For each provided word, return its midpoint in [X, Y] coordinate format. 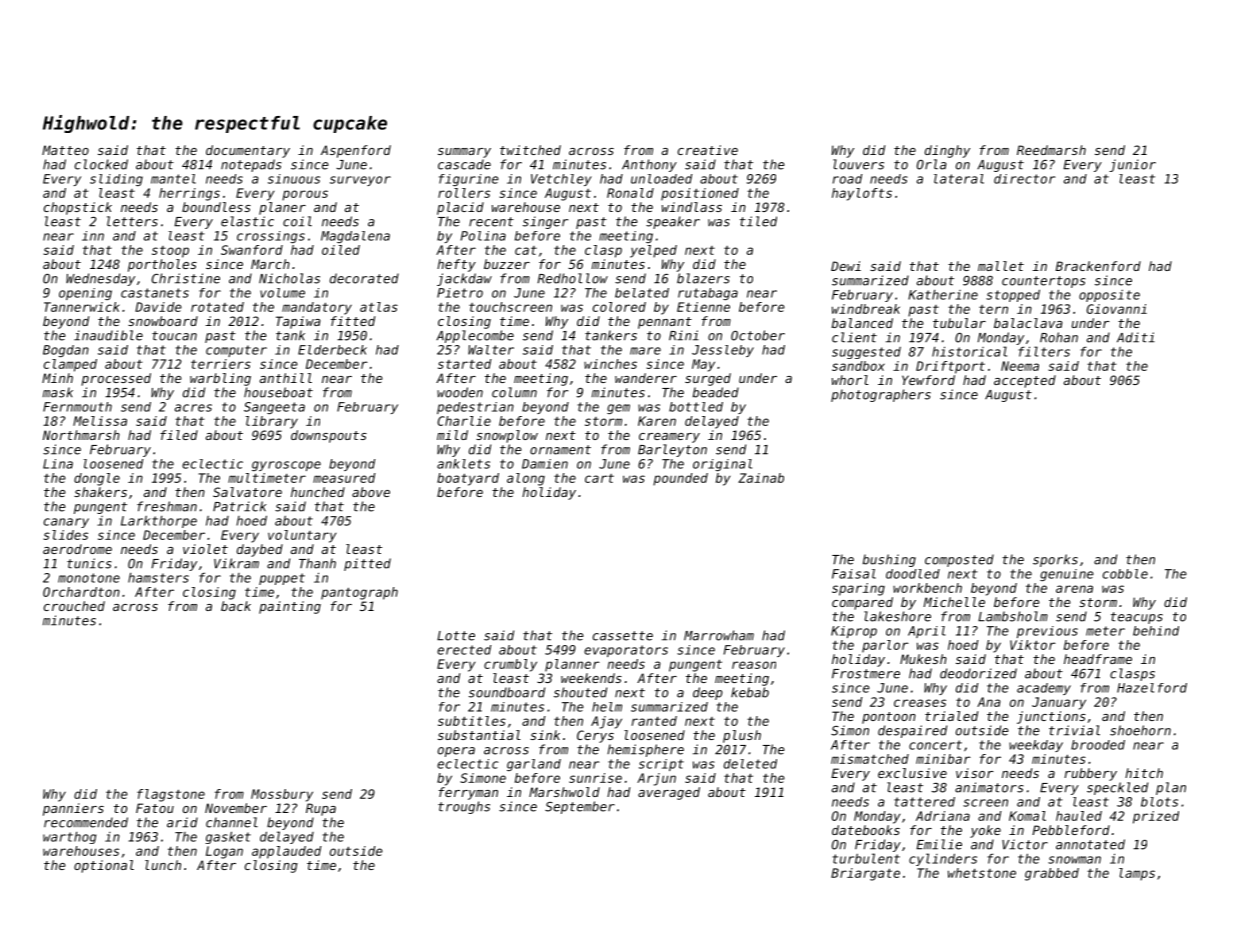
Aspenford [356, 151]
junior [1132, 165]
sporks [1055, 560]
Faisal [854, 574]
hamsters [158, 578]
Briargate [865, 874]
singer [545, 222]
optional [104, 866]
